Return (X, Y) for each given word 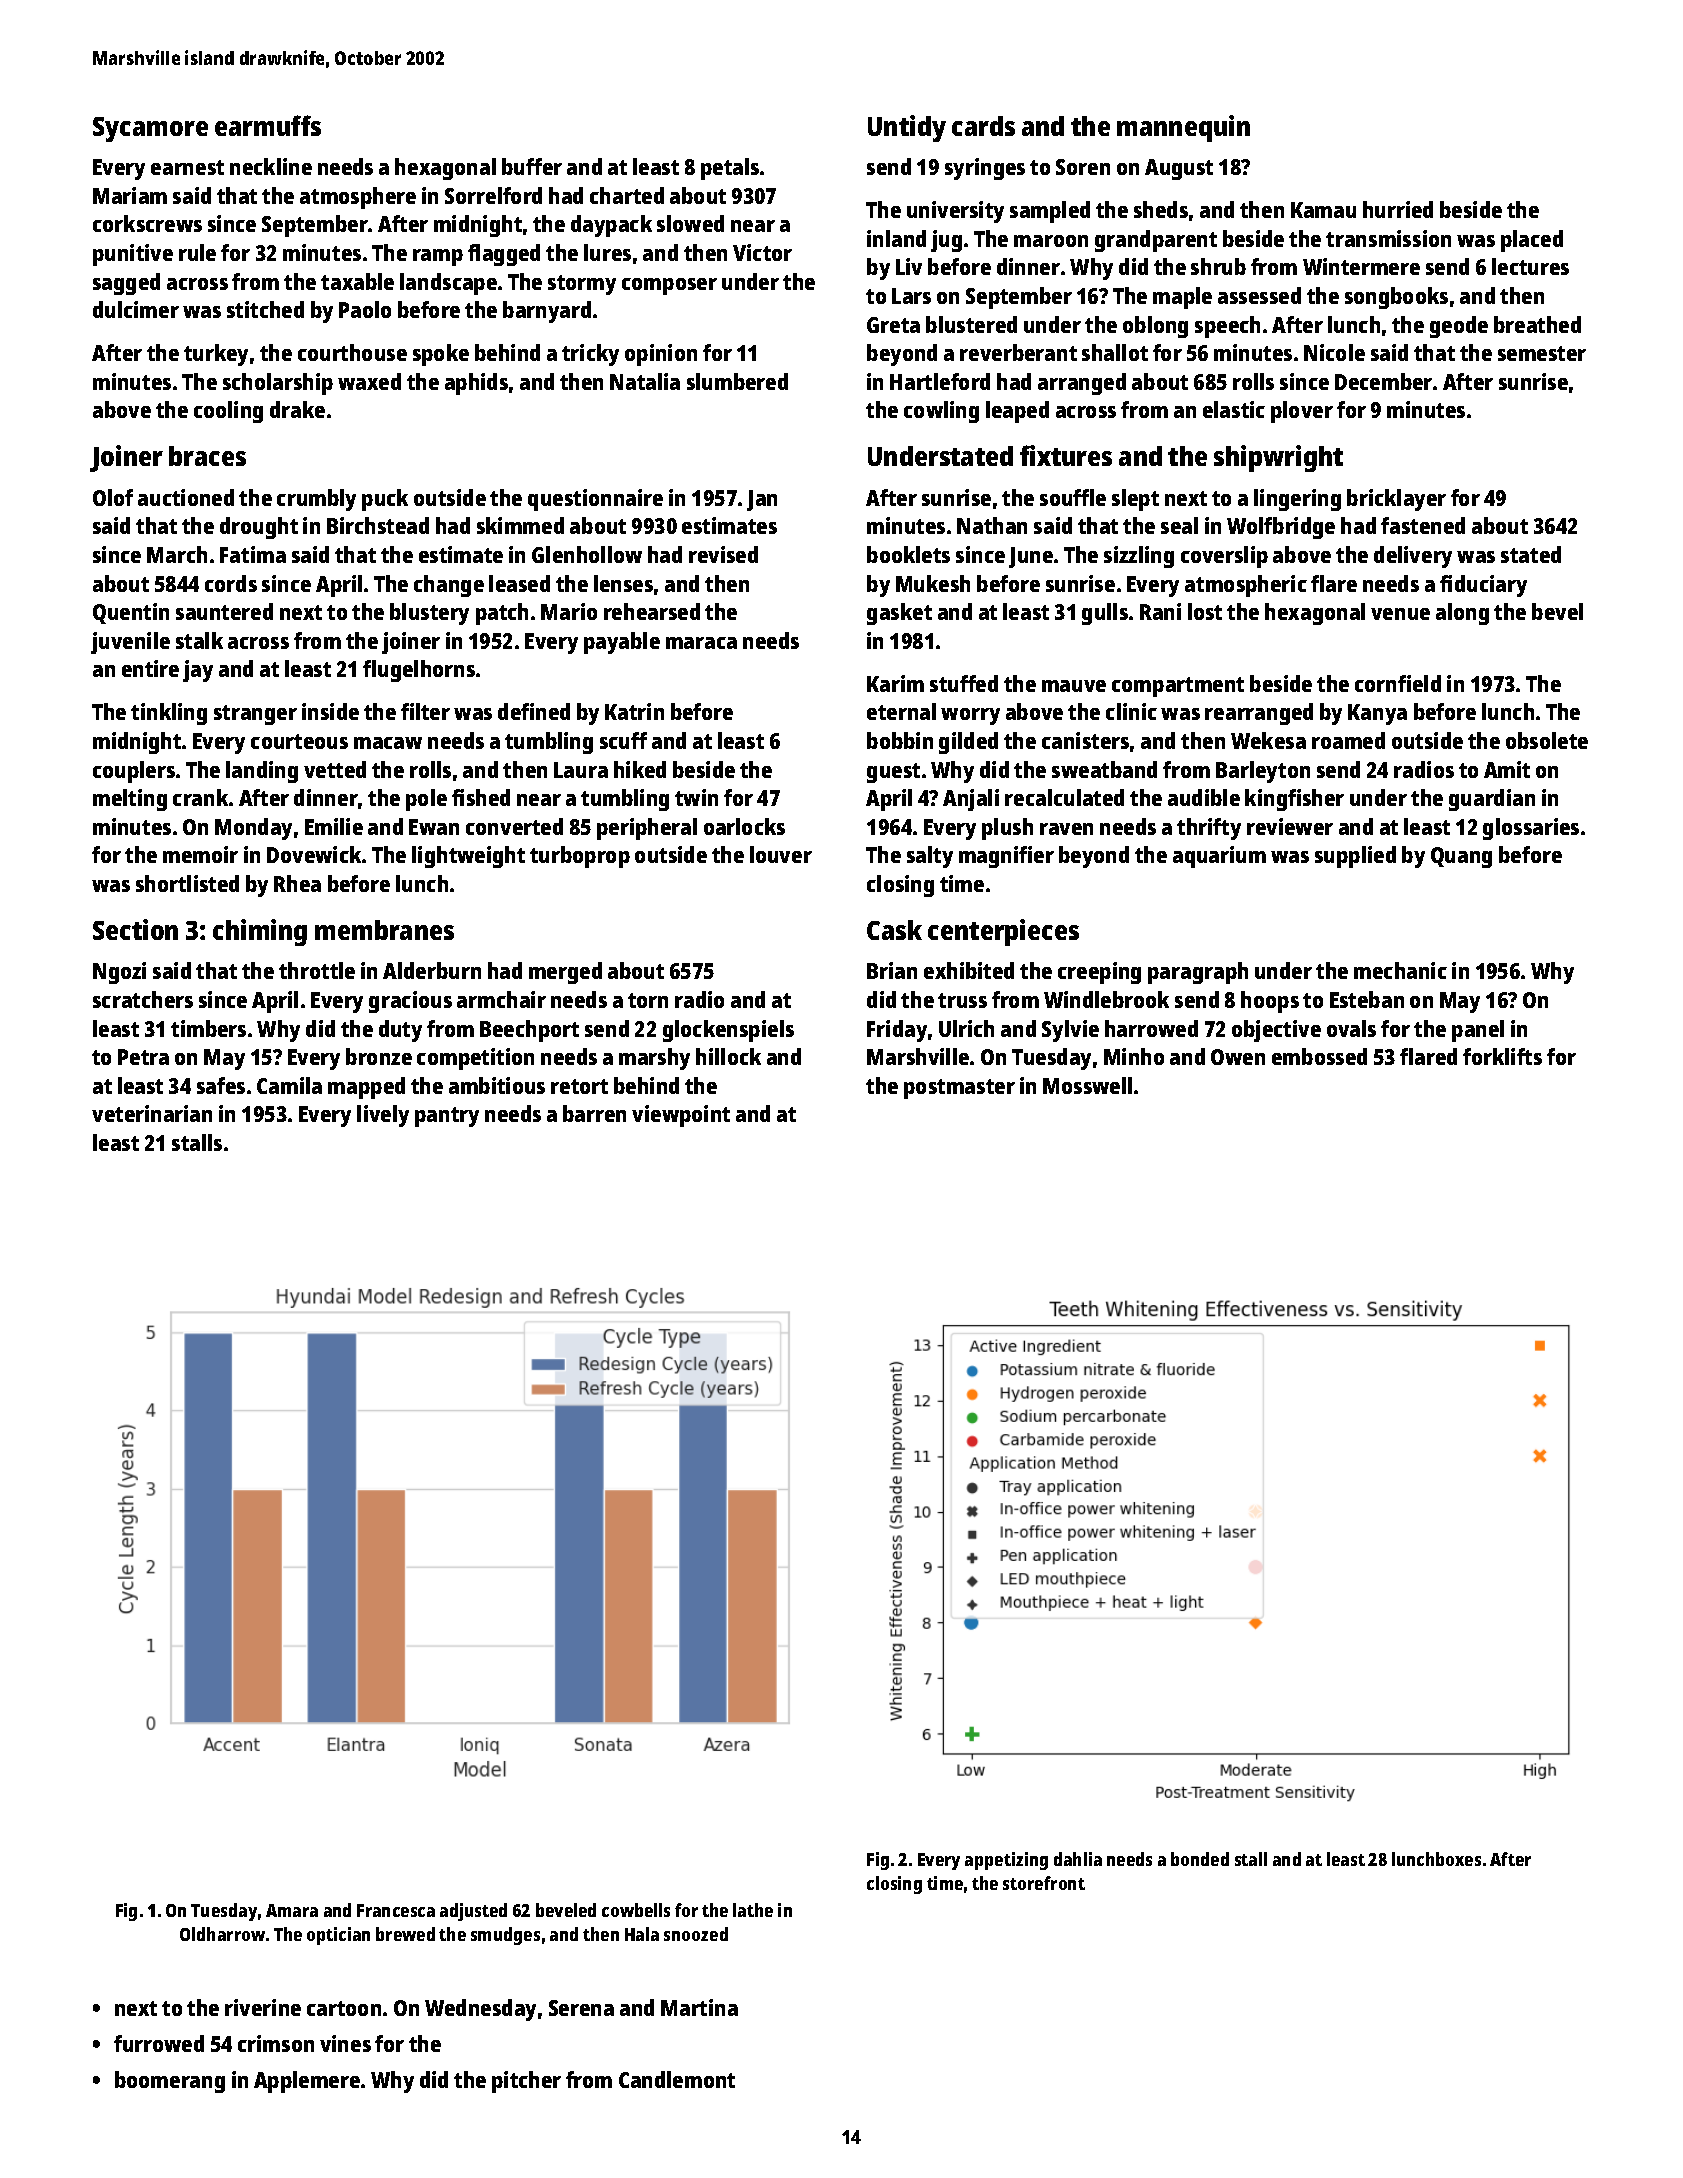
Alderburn (432, 970)
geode (1459, 327)
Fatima (253, 554)
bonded (1200, 1859)
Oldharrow (222, 1934)
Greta (893, 325)
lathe (753, 1910)
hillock (728, 1056)
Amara (292, 1910)
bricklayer (1396, 500)
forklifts (1502, 1056)
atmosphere (358, 198)
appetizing (1006, 1861)
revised (723, 554)
